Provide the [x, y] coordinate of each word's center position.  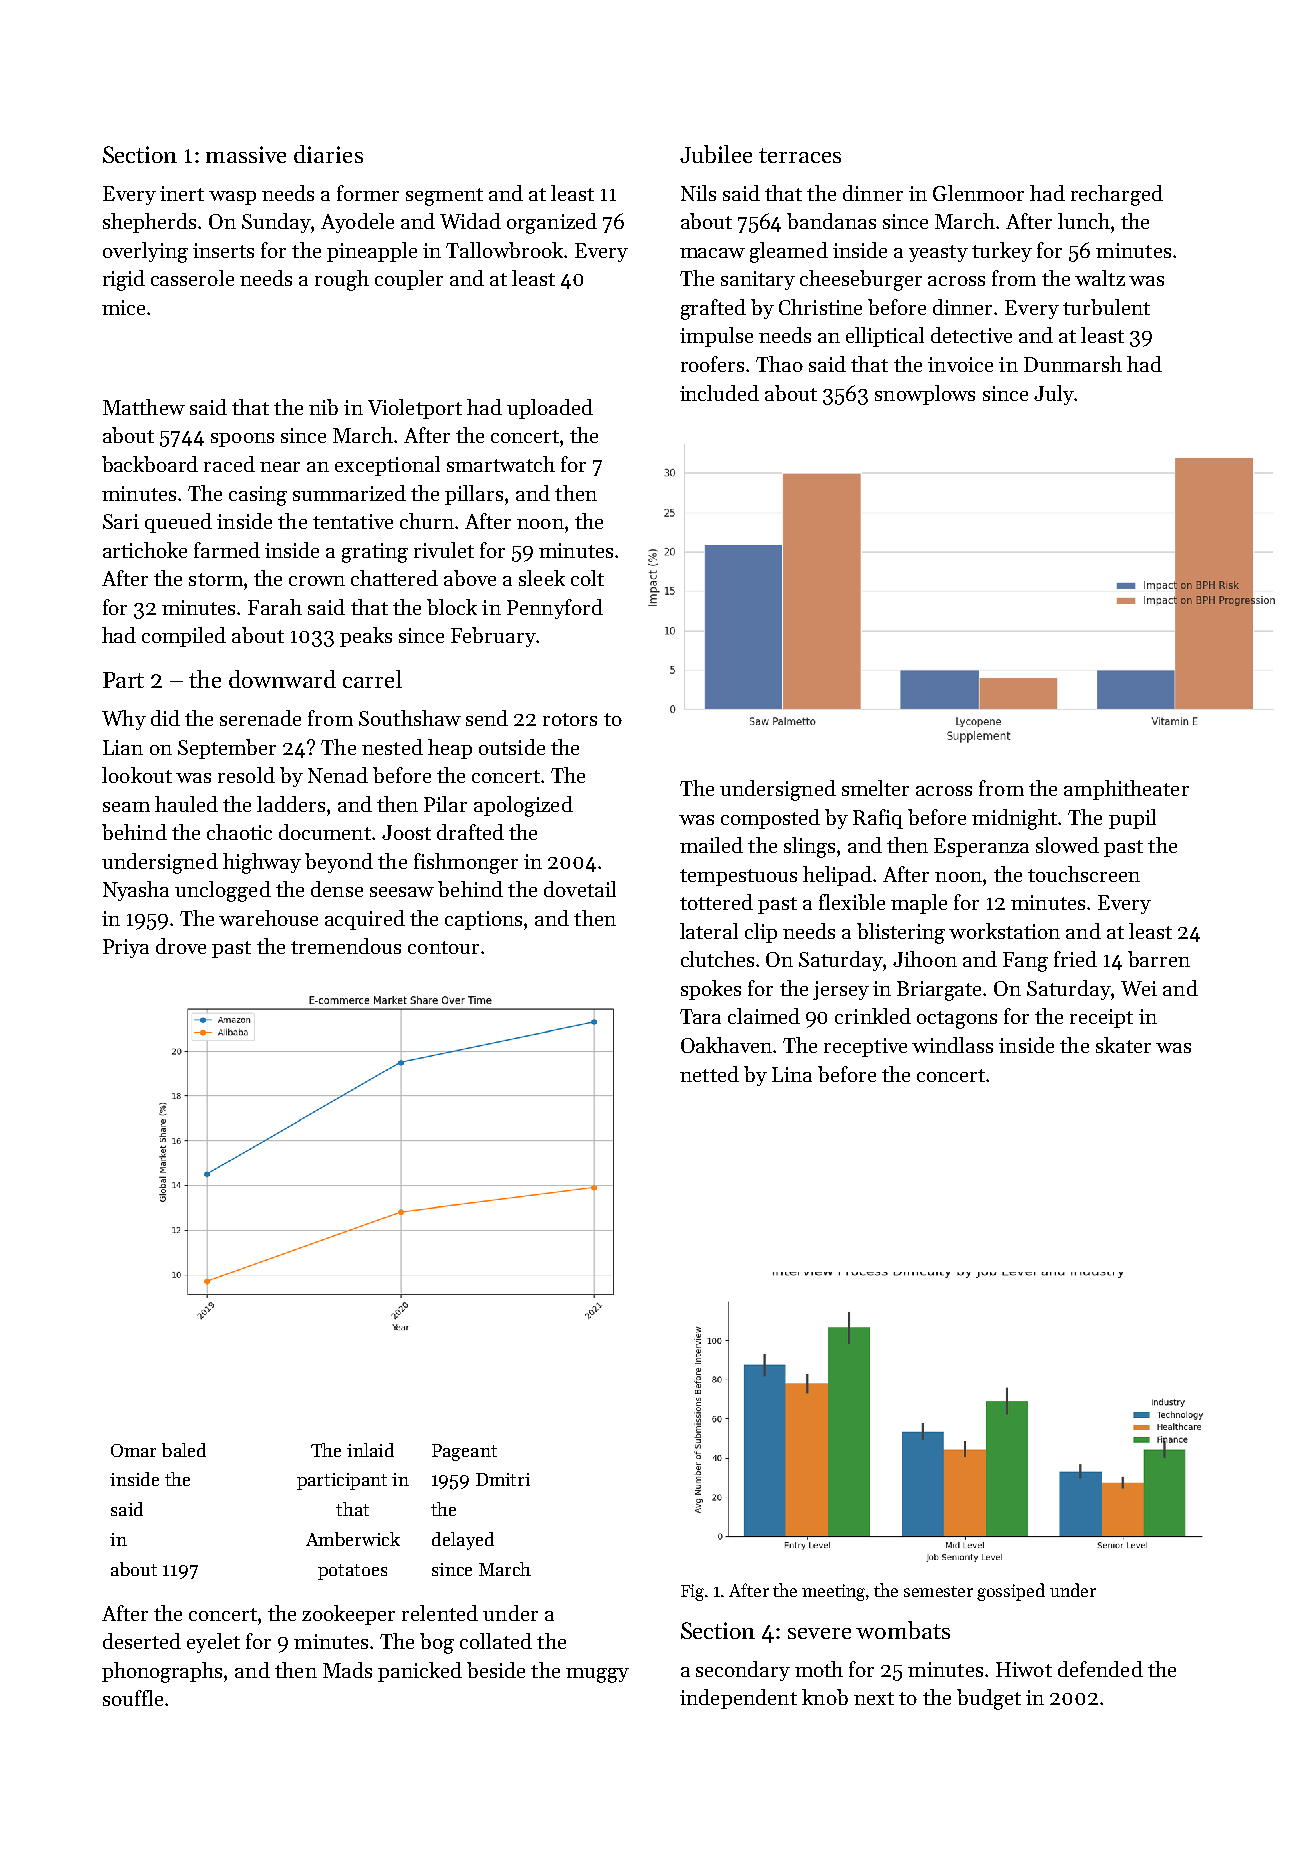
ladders [291, 804]
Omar [133, 1450]
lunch [1084, 221]
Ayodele [357, 223]
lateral [709, 931]
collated [496, 1641]
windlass [952, 1045]
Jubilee [716, 154]
